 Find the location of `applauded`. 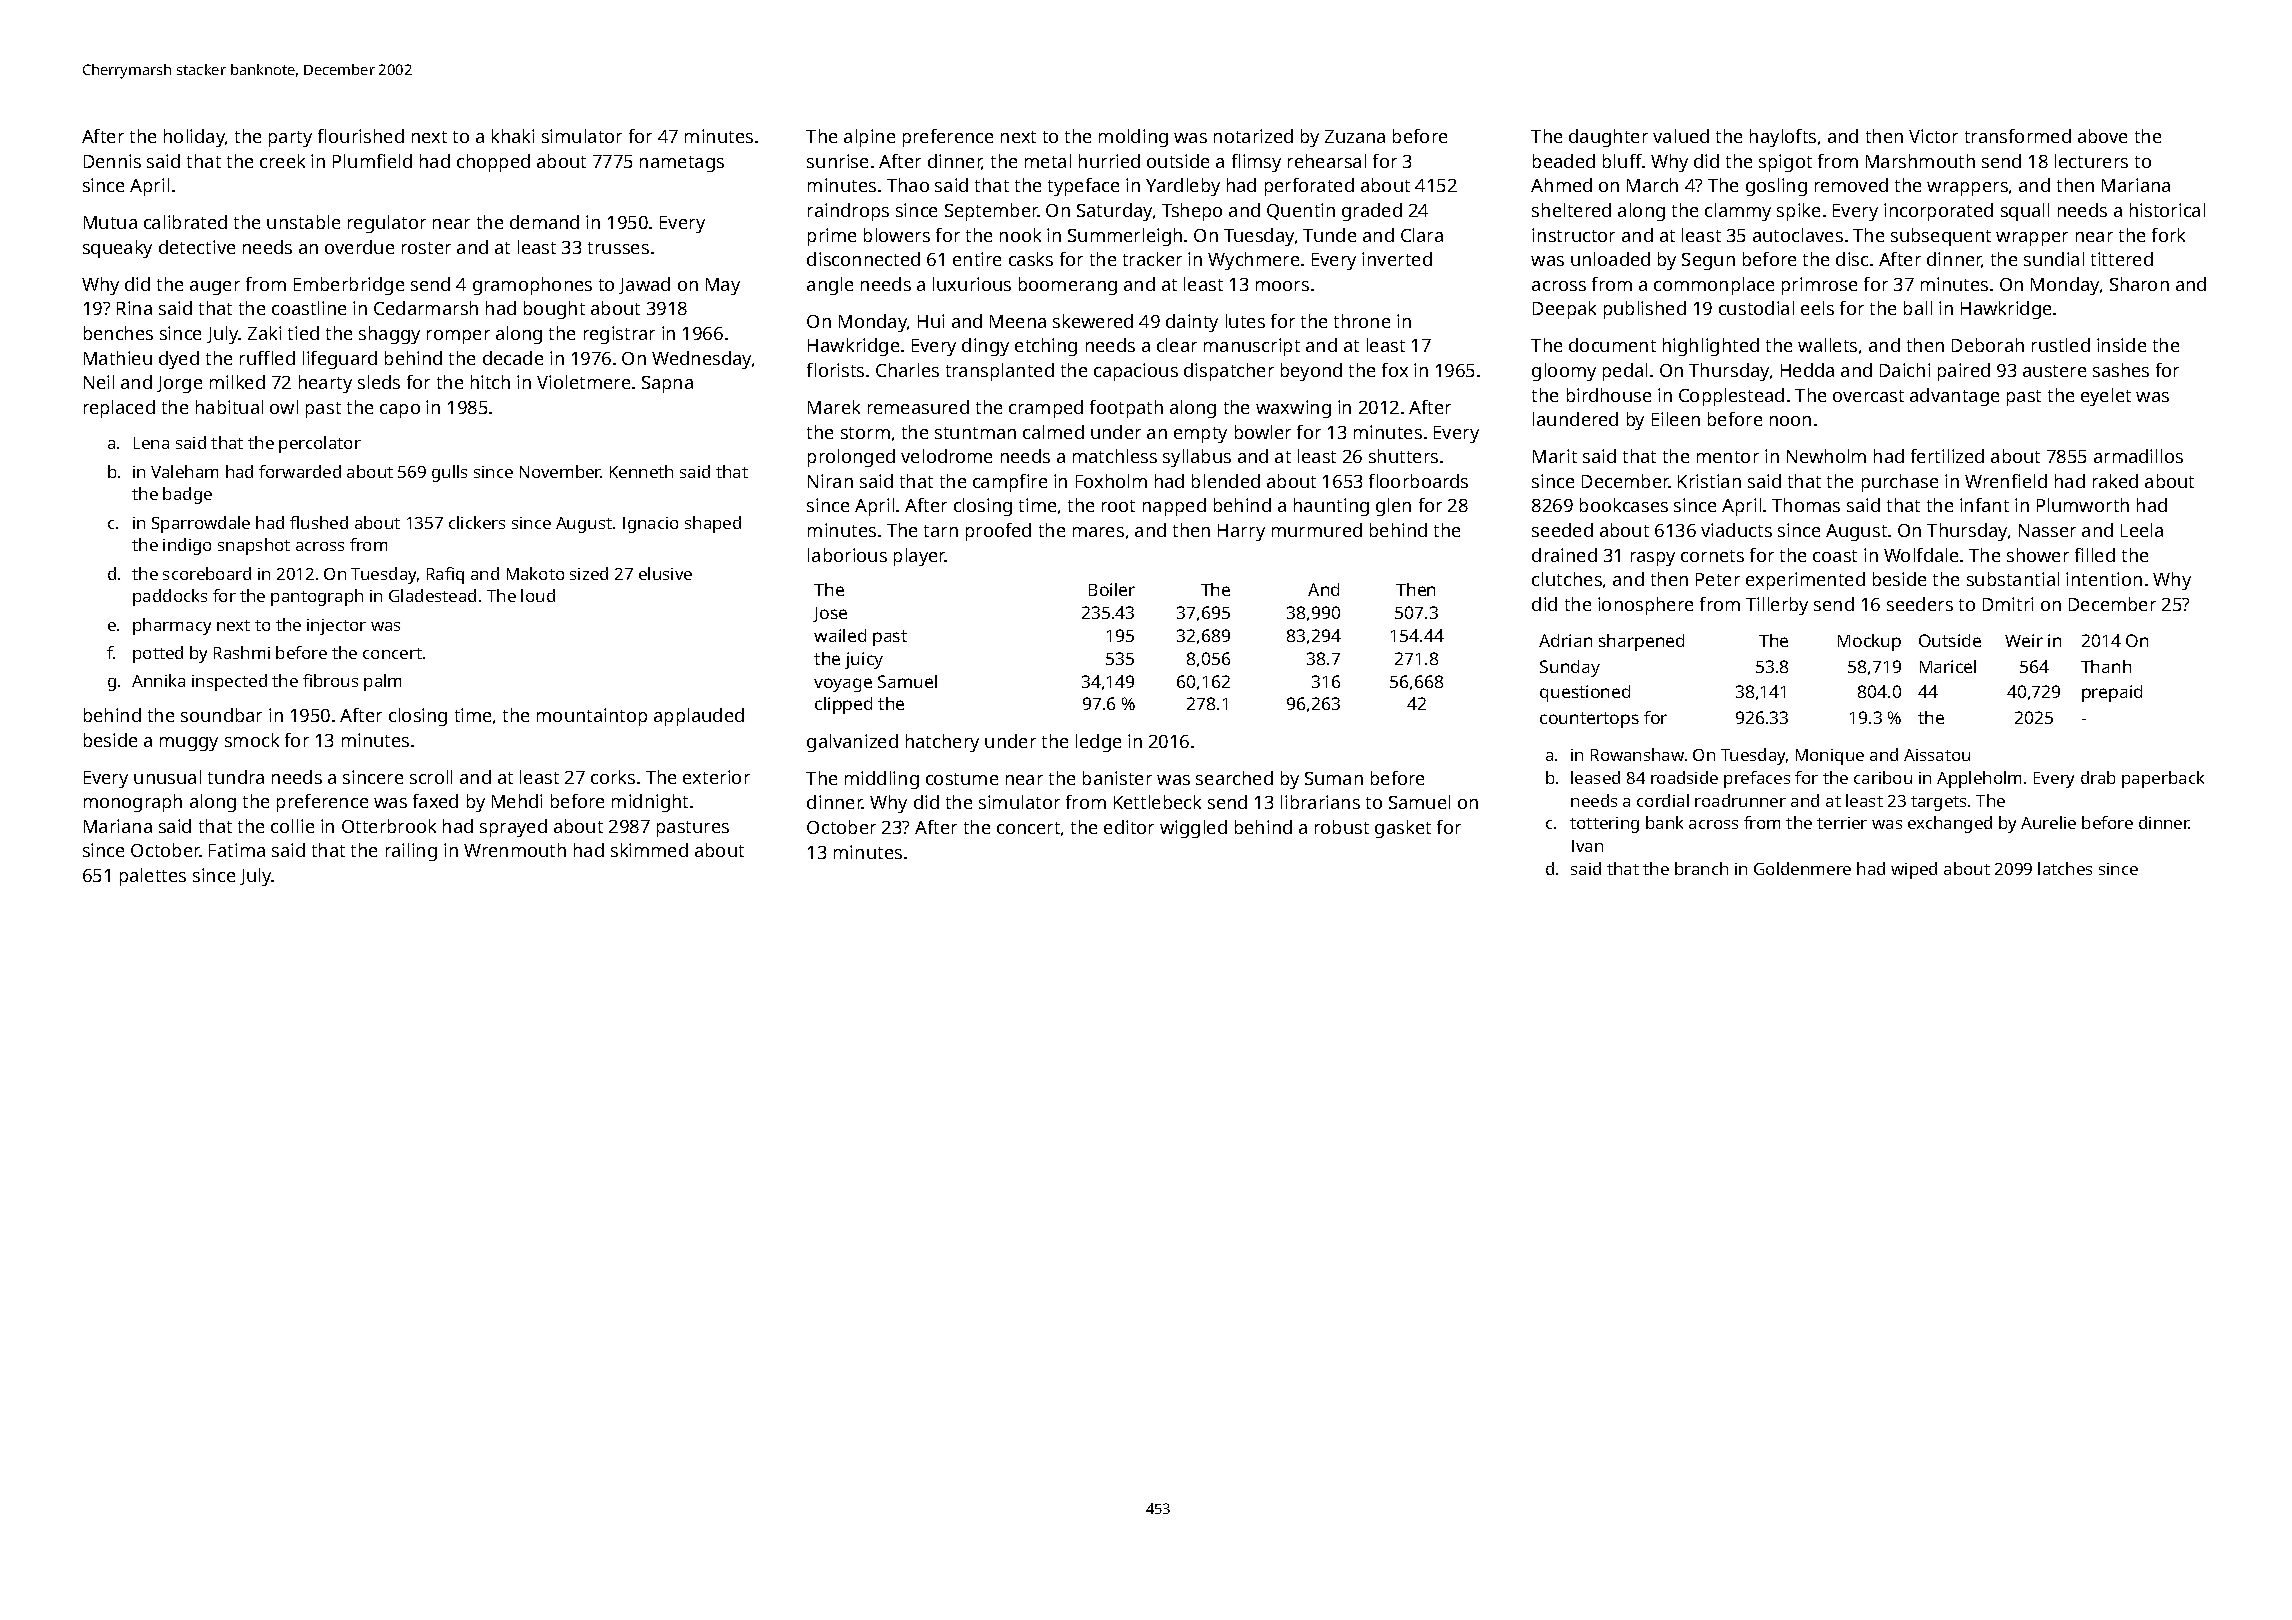

applauded is located at coordinates (699, 717).
